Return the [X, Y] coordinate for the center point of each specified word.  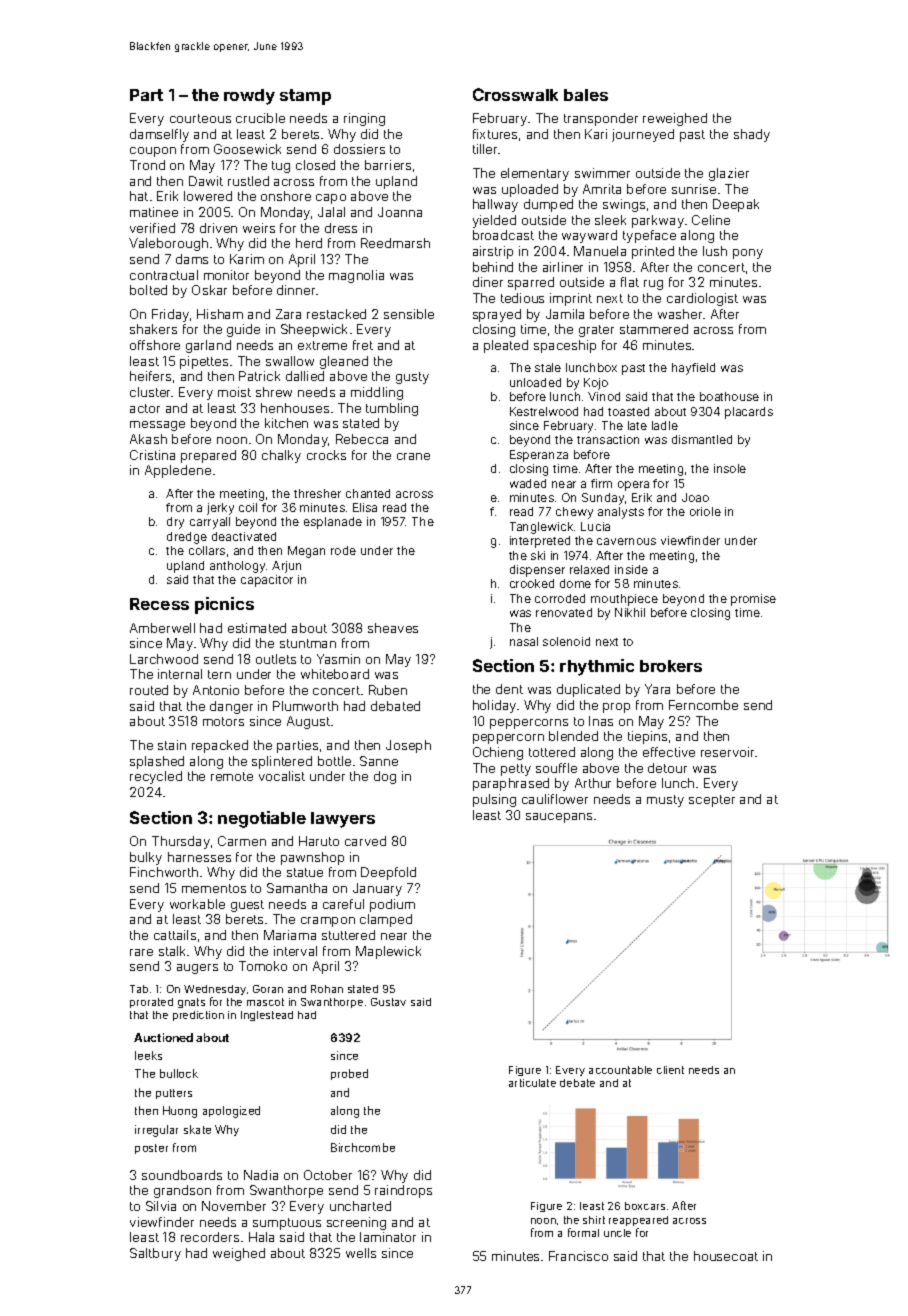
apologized [231, 1112]
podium [392, 905]
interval [295, 951]
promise [753, 600]
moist [234, 392]
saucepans [559, 818]
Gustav [388, 1002]
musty [665, 801]
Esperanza [539, 456]
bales [586, 95]
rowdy [249, 97]
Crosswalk [515, 94]
